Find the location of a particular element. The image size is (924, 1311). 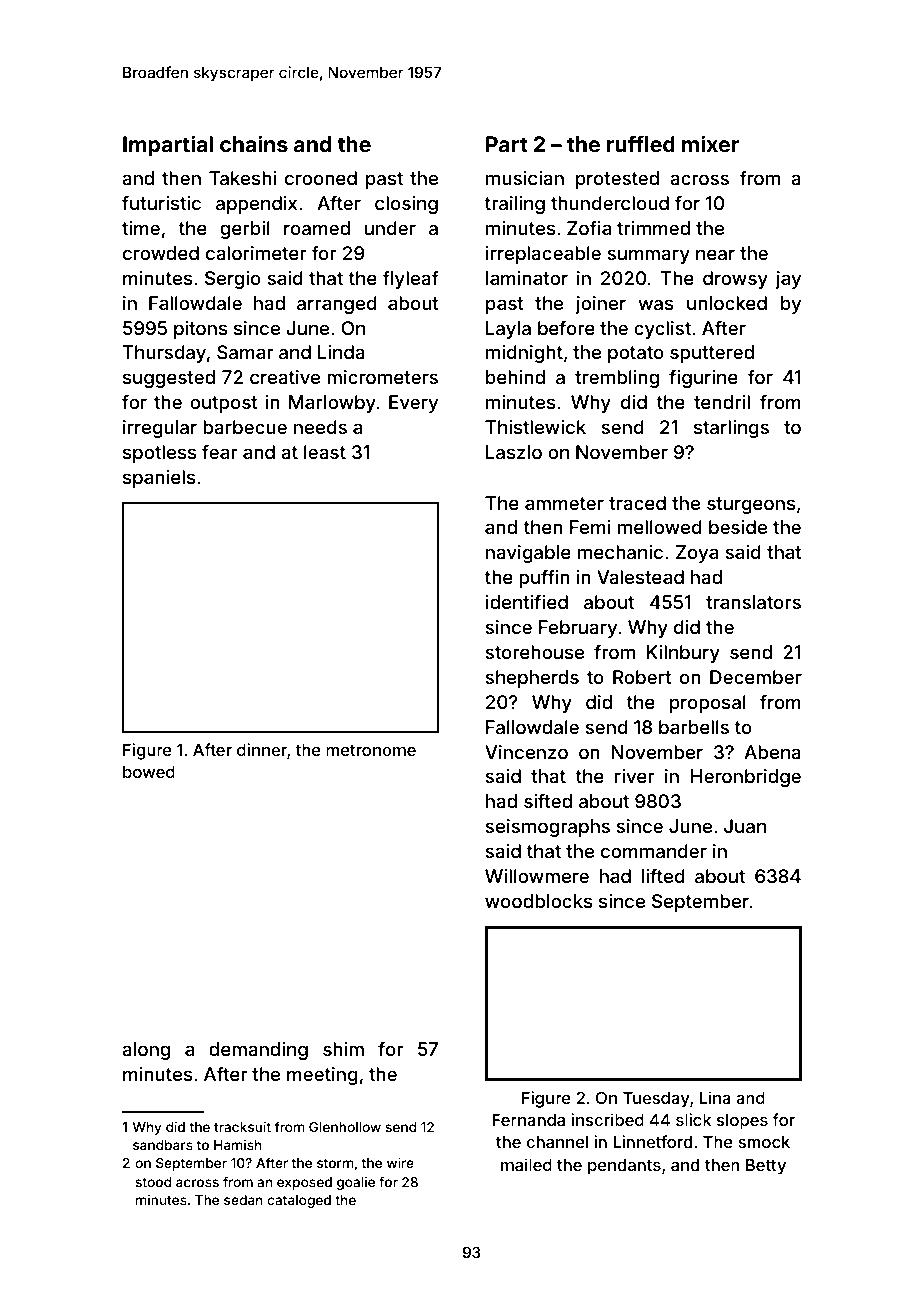

chains is located at coordinates (254, 143).
